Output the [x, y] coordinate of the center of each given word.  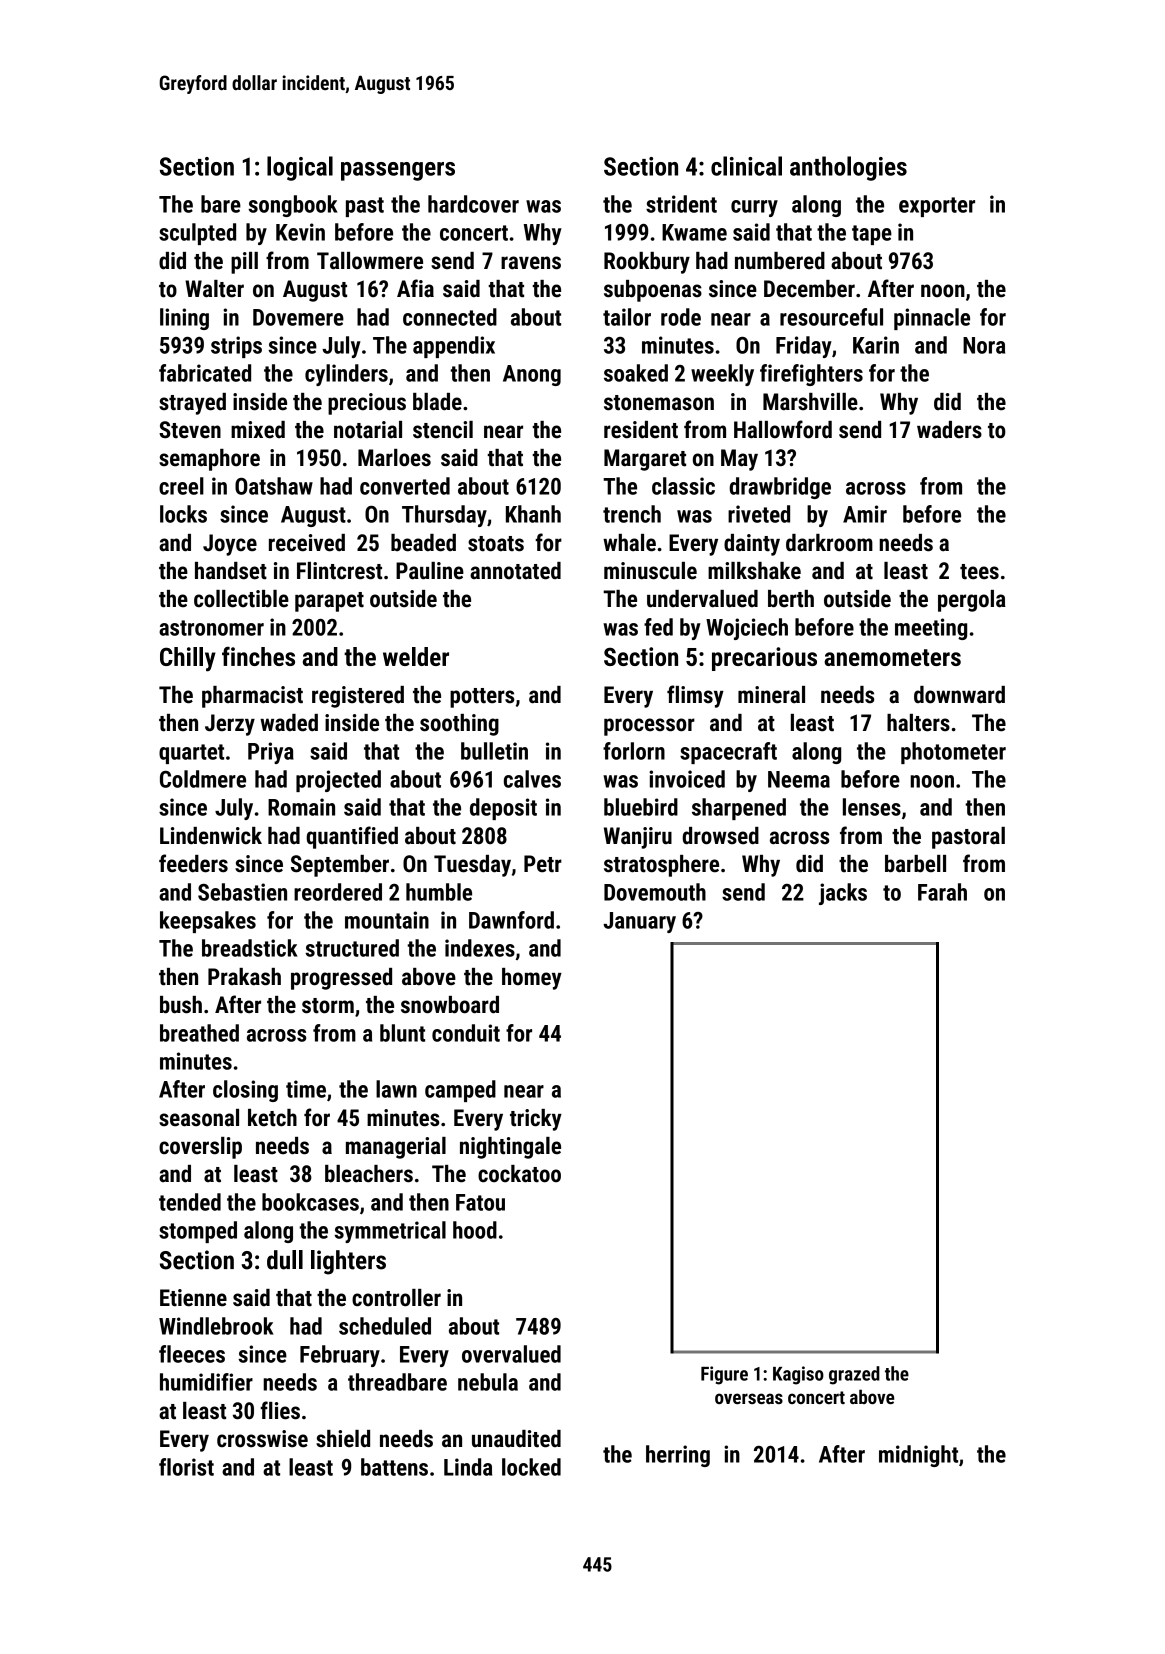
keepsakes [208, 922]
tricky [536, 1120]
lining [184, 319]
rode [681, 317]
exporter [937, 207]
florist [186, 1467]
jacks [843, 894]
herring [678, 1456]
